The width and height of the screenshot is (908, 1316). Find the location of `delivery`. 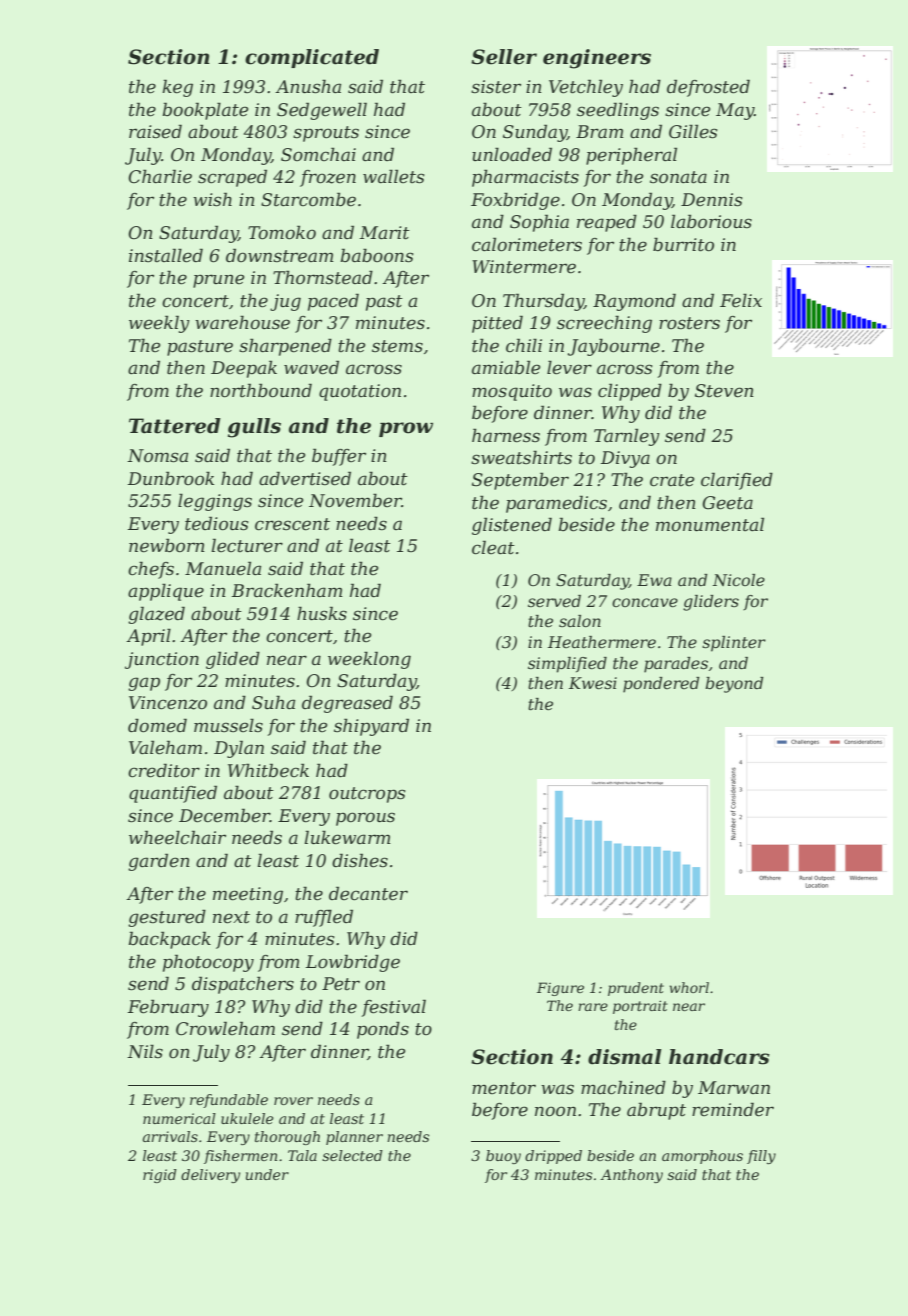

delivery is located at coordinates (210, 1176).
